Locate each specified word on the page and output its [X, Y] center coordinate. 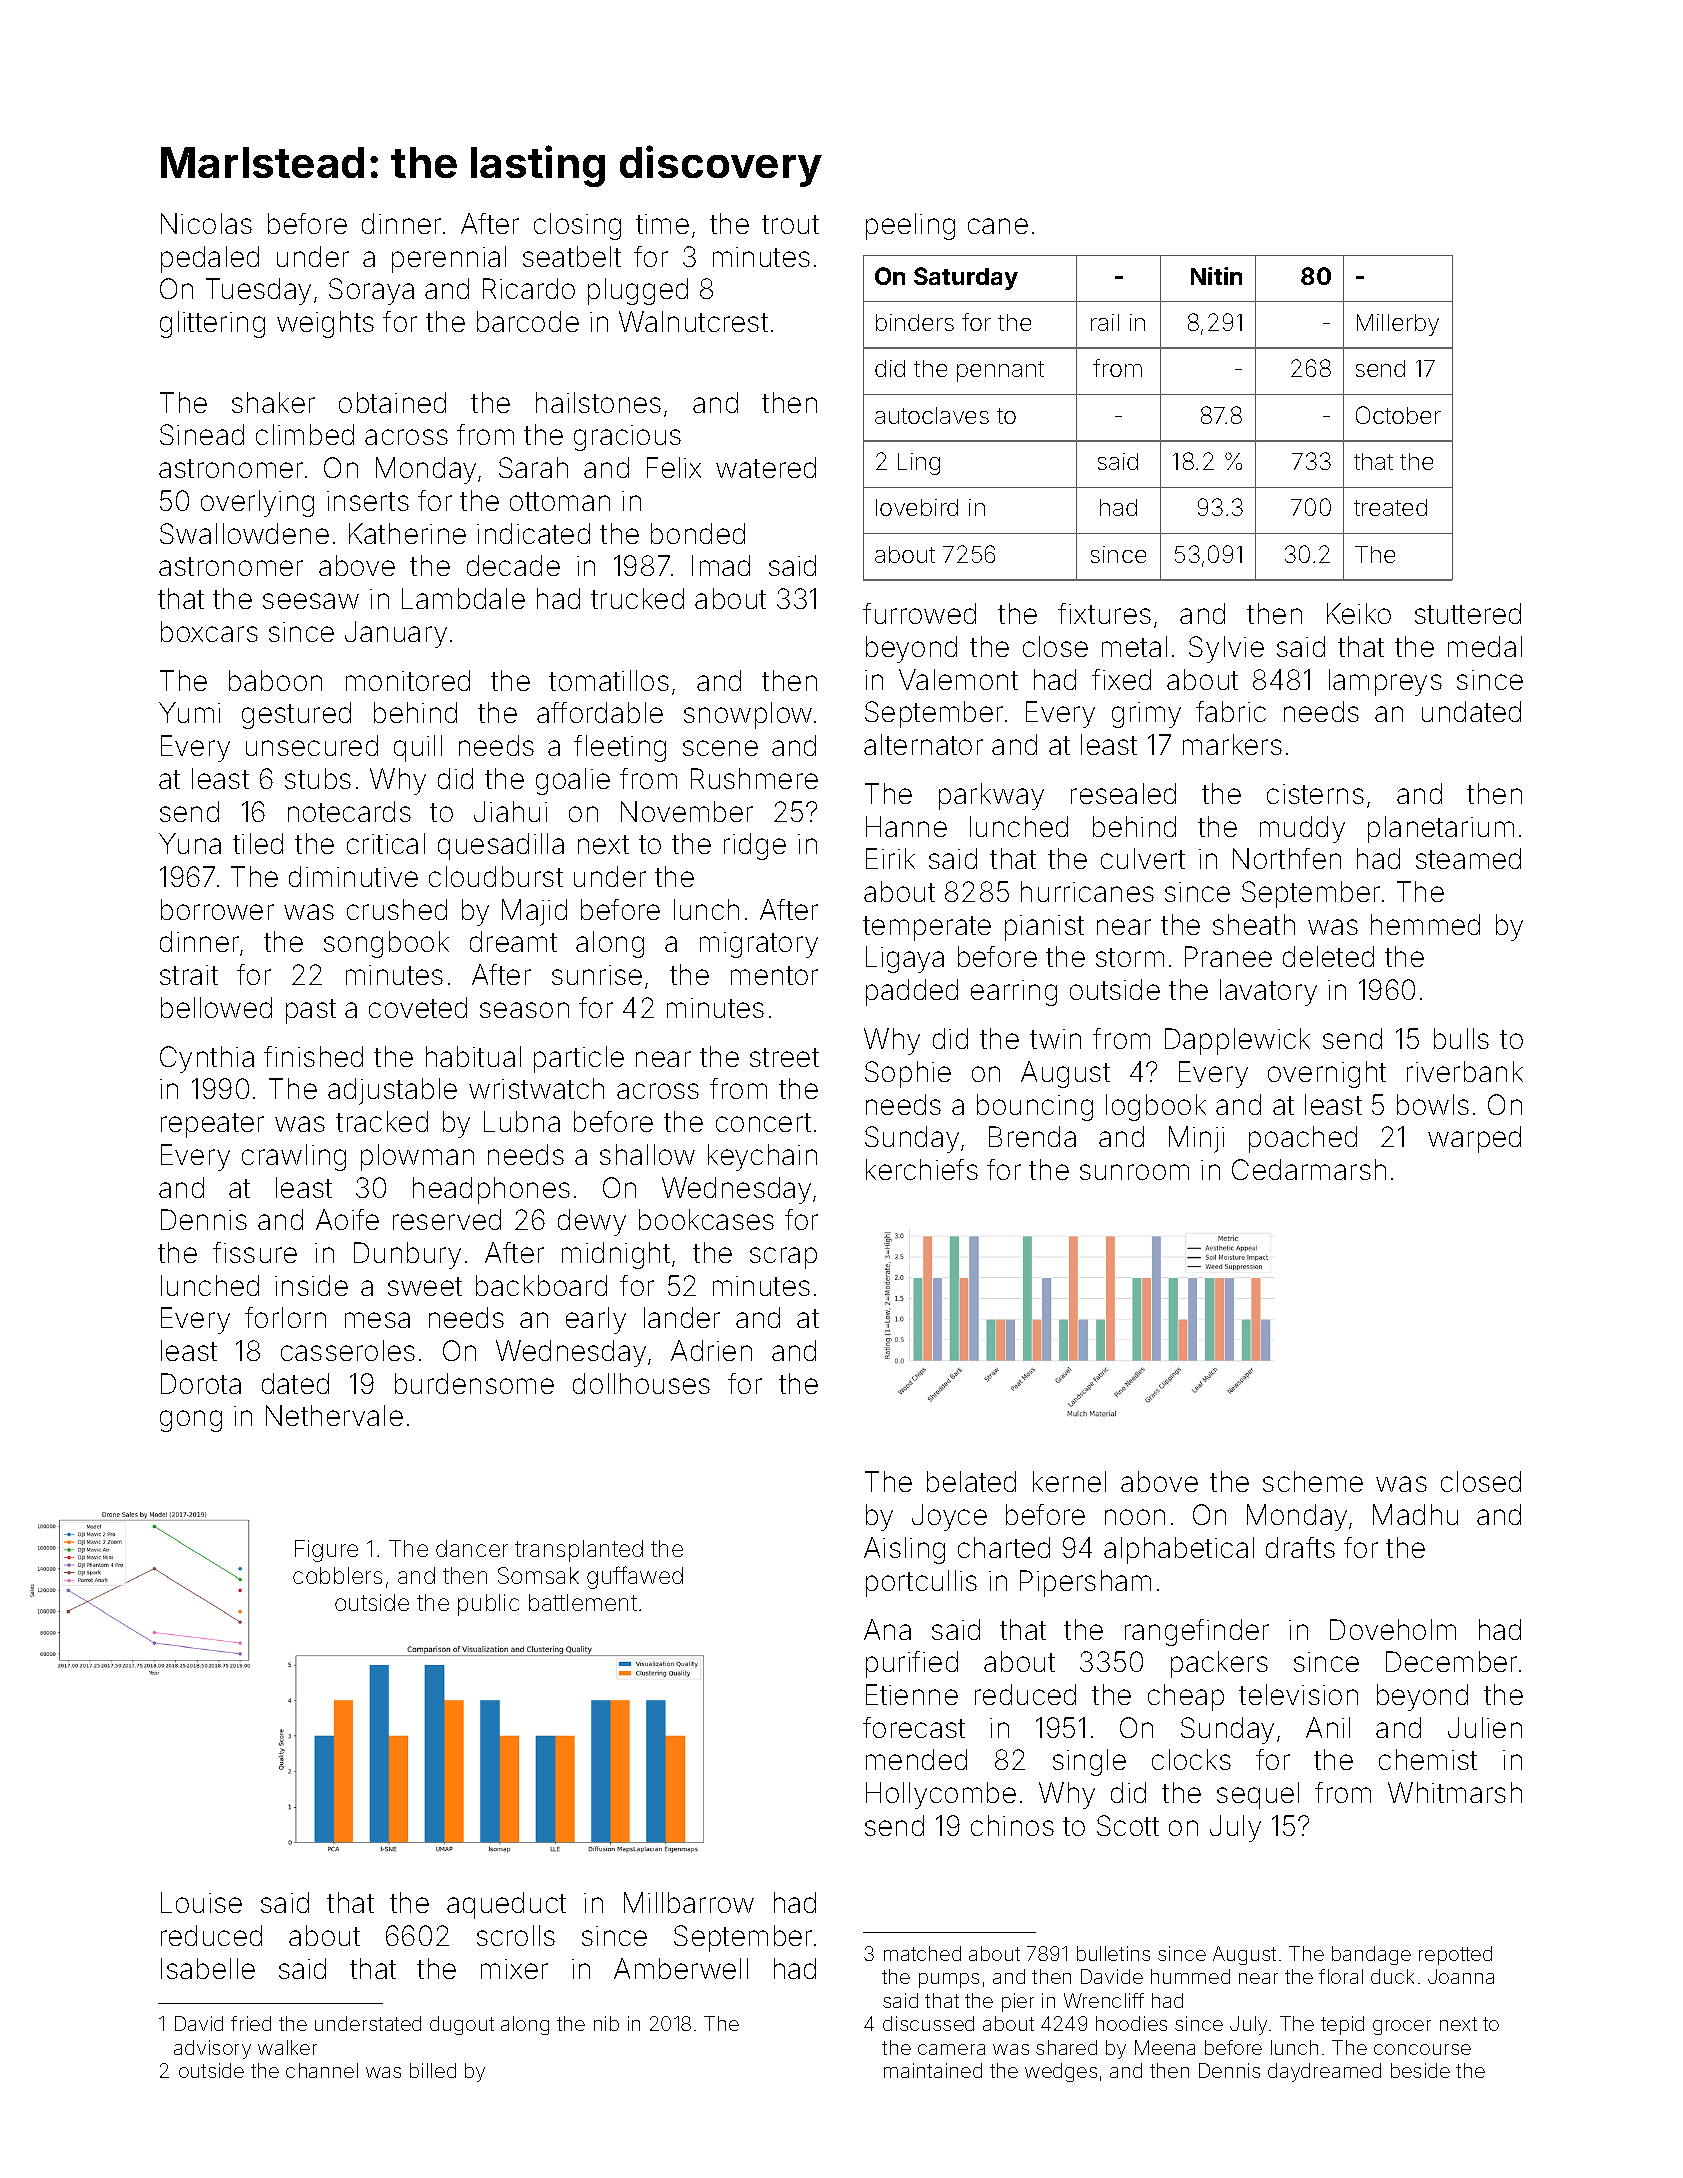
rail [1105, 322]
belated [971, 1481]
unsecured [312, 745]
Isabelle [208, 1968]
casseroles [348, 1350]
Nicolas [206, 223]
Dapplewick [1237, 1041]
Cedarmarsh [1309, 1169]
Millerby [1398, 325]
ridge [755, 846]
